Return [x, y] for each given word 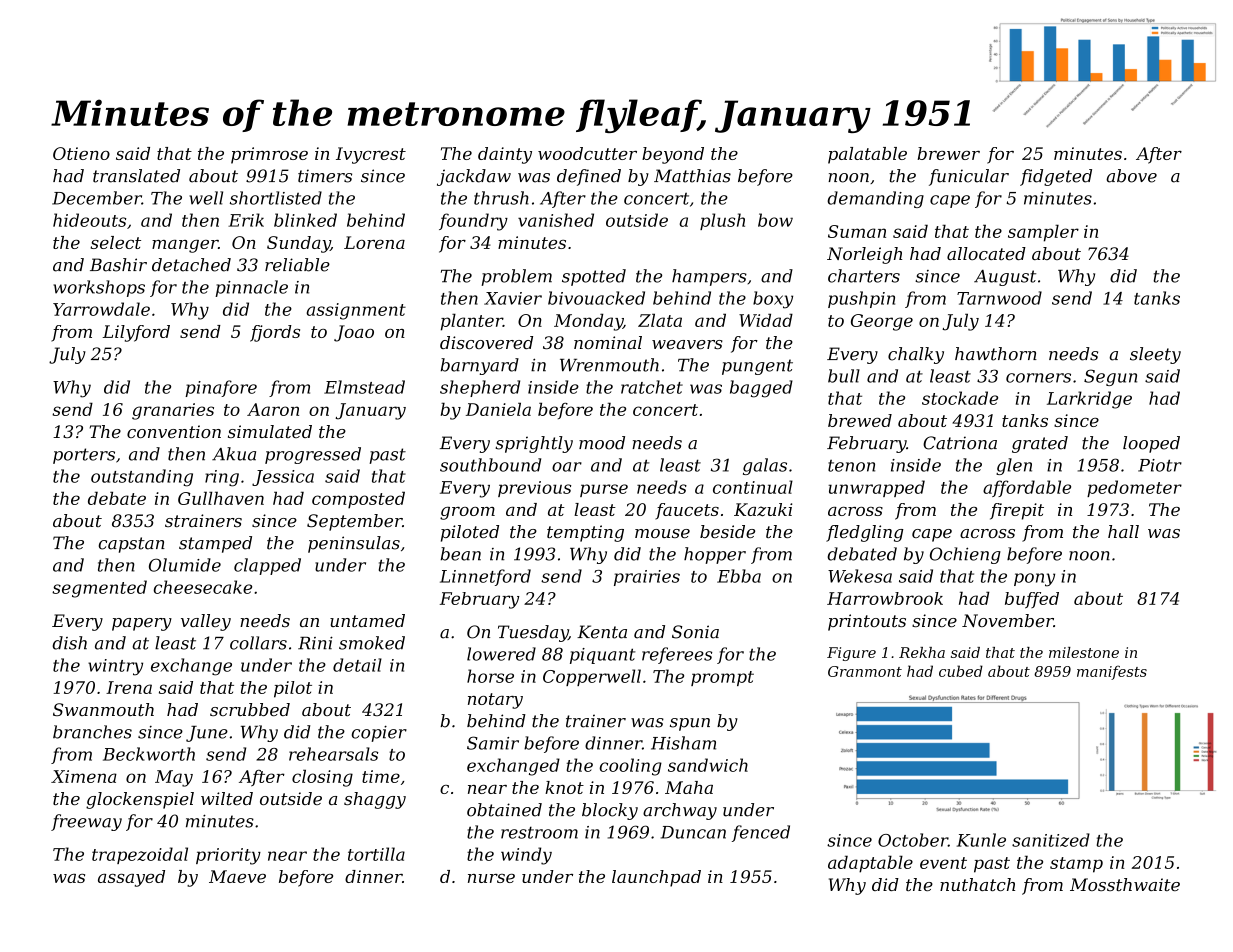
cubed [961, 671]
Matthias [692, 176]
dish [69, 643]
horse [490, 676]
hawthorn [996, 354]
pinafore [221, 388]
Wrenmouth [609, 365]
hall [1123, 531]
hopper [715, 555]
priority [228, 856]
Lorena [374, 242]
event [943, 863]
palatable [867, 155]
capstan [132, 545]
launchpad [656, 878]
